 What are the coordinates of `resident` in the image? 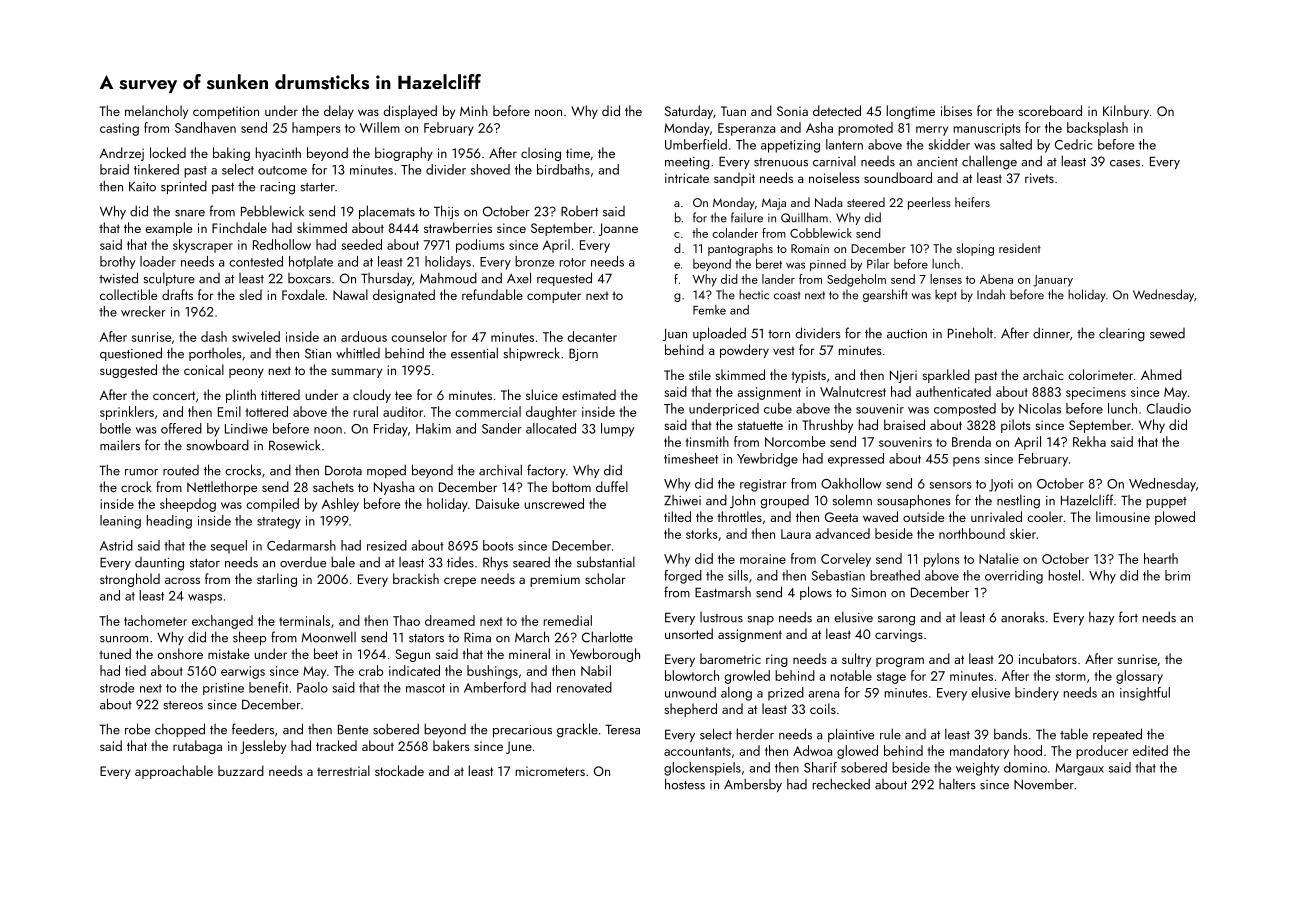 It's located at (1020, 248).
